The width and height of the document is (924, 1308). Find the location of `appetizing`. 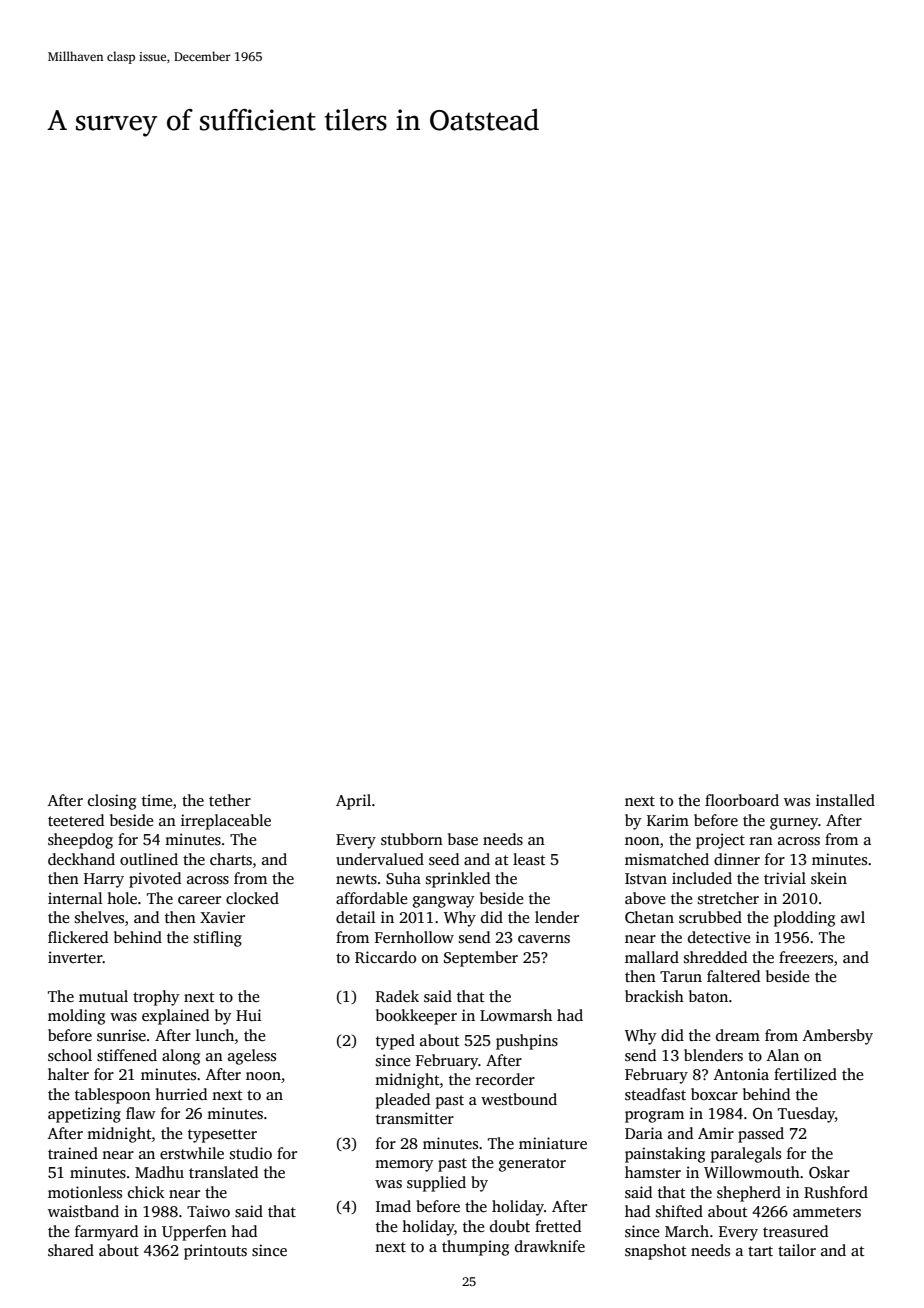

appetizing is located at coordinates (84, 1115).
